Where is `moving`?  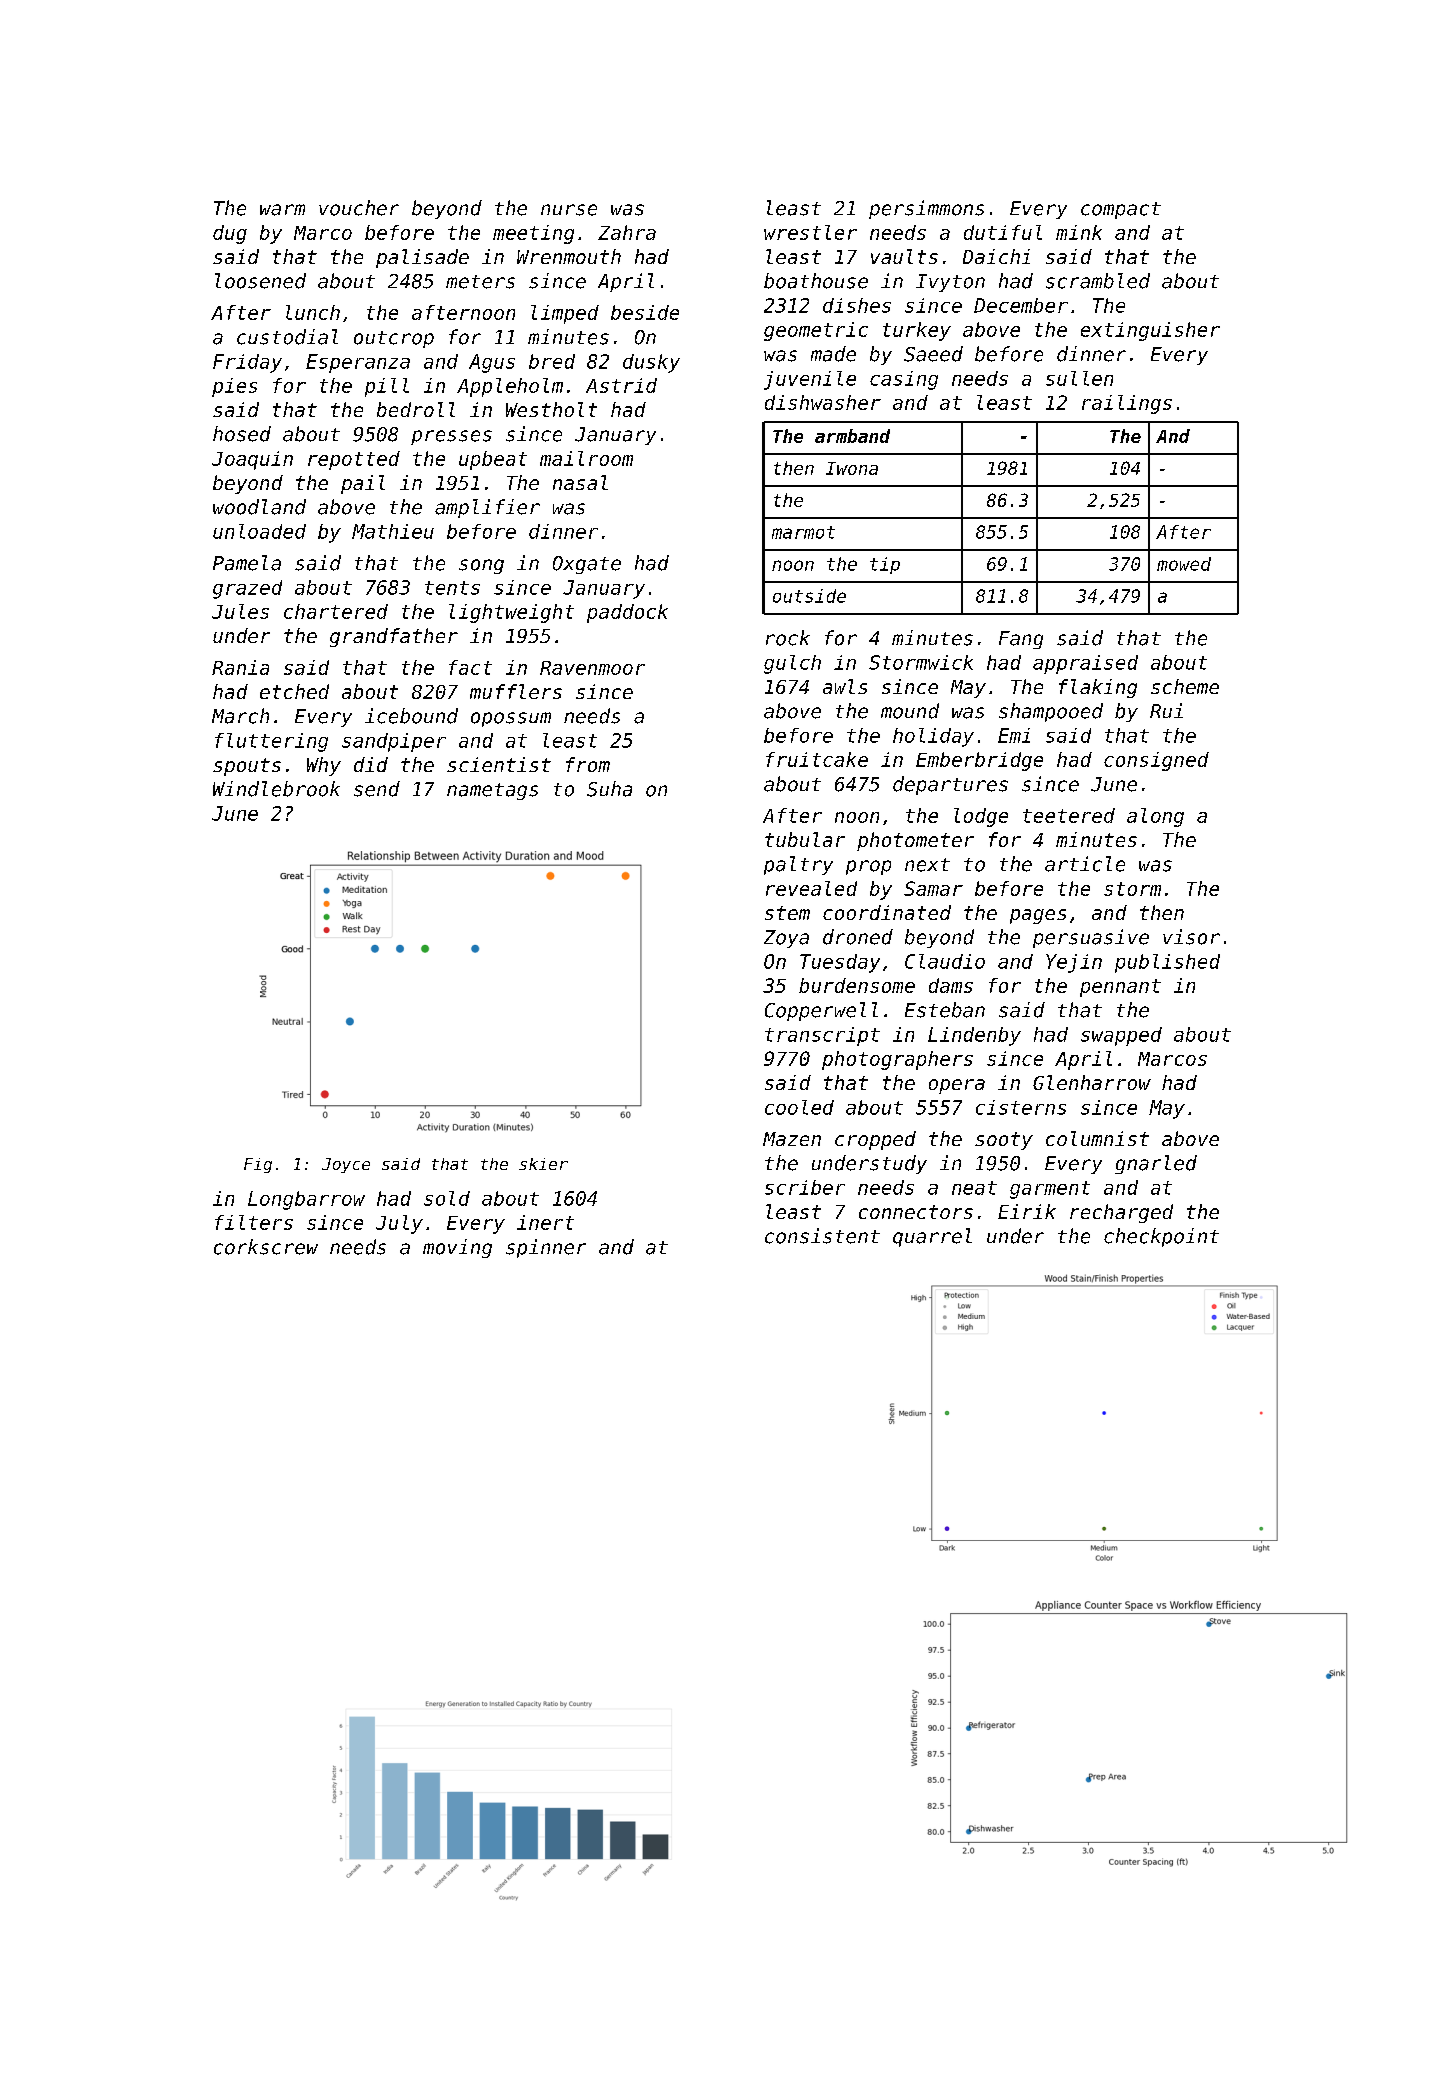 moving is located at coordinates (457, 1248).
